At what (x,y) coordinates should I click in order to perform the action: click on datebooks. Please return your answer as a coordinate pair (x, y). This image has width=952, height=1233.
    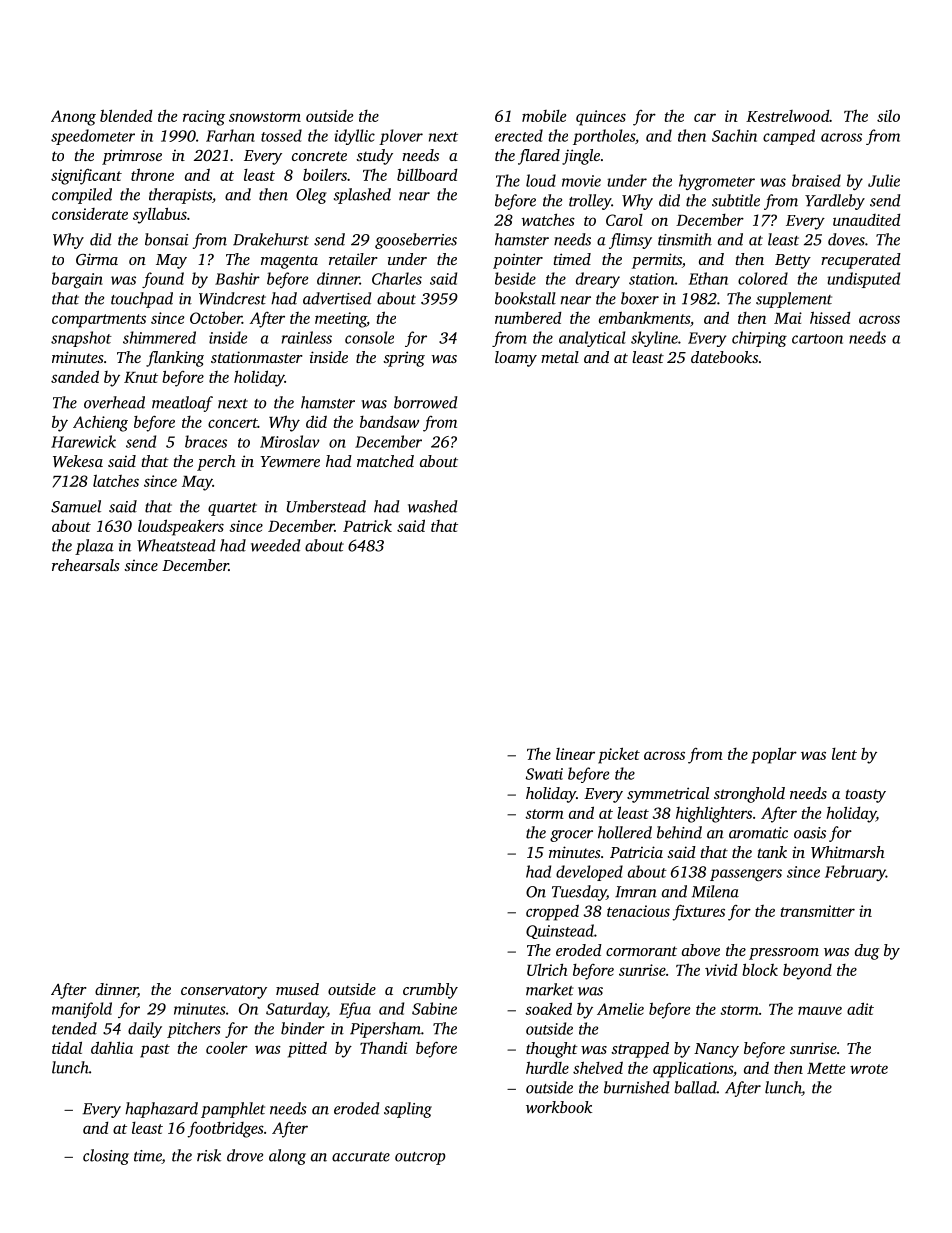
    Looking at the image, I should click on (724, 357).
